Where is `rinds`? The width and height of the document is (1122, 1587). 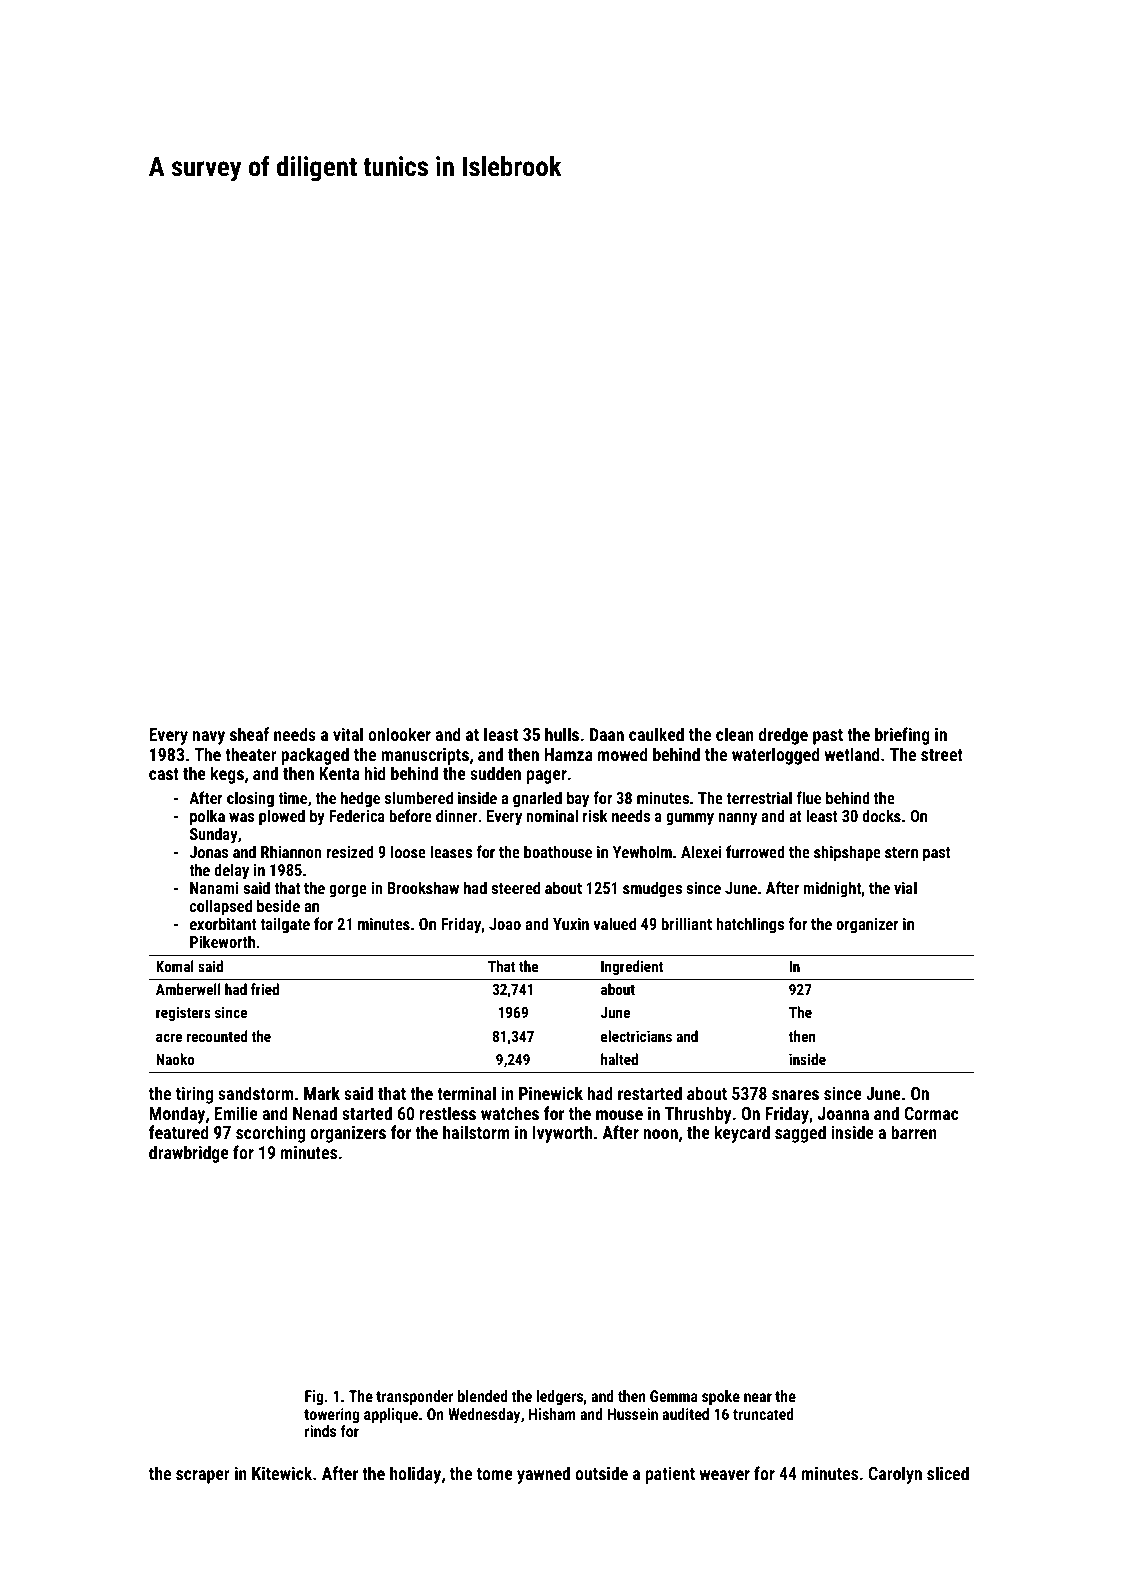 rinds is located at coordinates (320, 1431).
